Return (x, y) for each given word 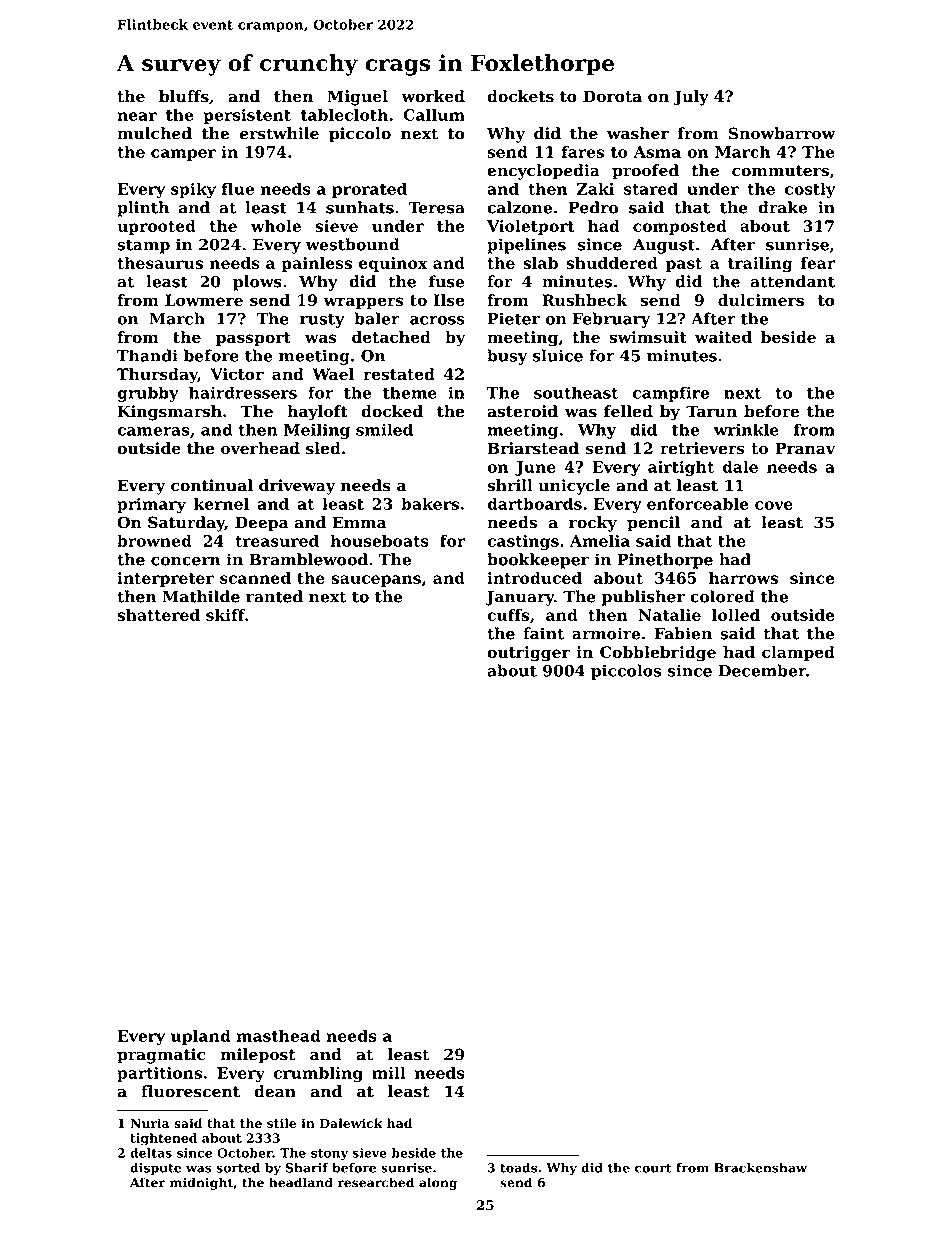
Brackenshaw (760, 1168)
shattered (158, 615)
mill (389, 1072)
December (762, 670)
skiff (225, 615)
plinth (143, 209)
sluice (558, 355)
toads (518, 1168)
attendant (792, 281)
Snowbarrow (782, 133)
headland (301, 1182)
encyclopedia (543, 172)
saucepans (376, 581)
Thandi (147, 355)
